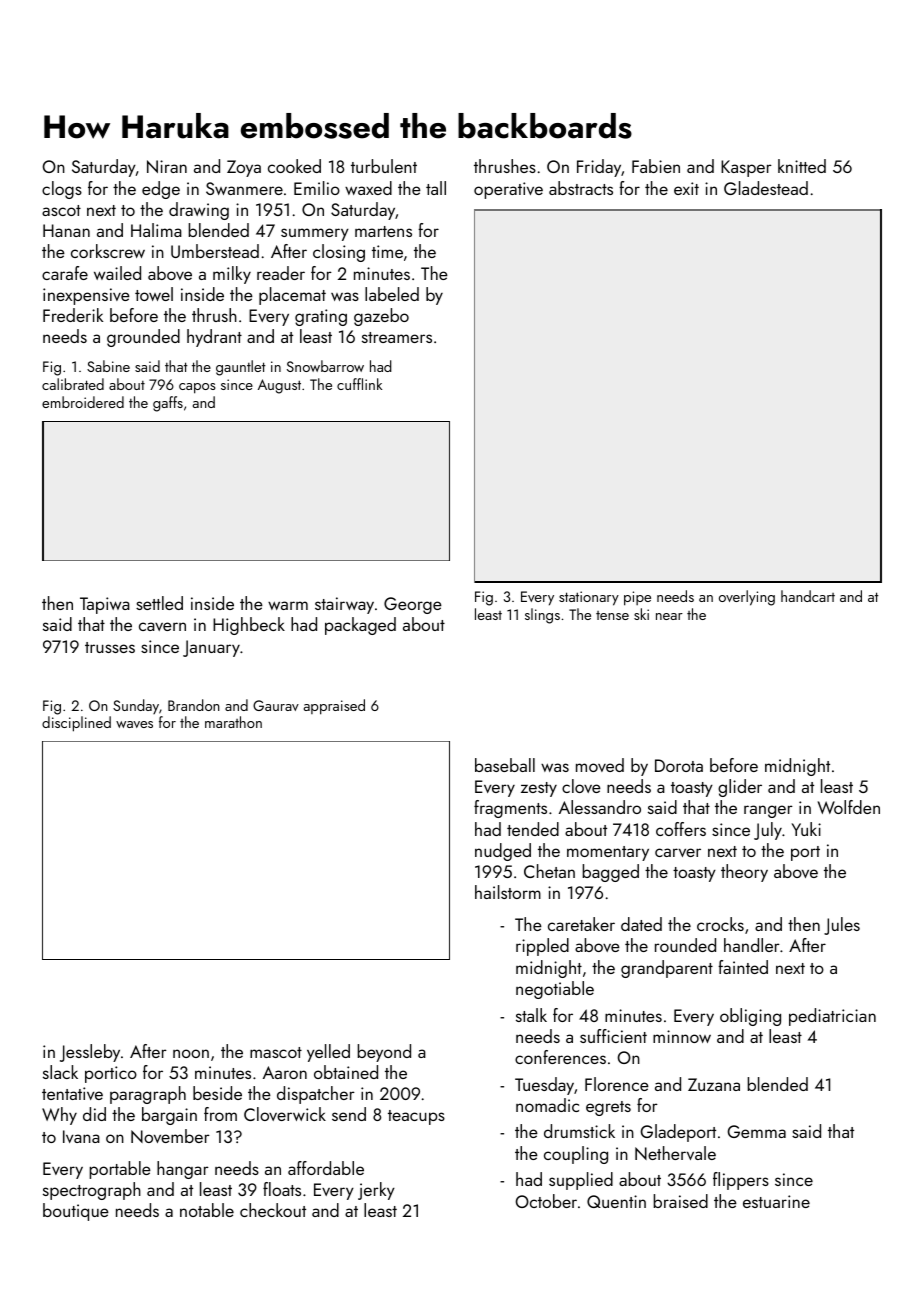  What do you see at coordinates (555, 990) in the document?
I see `negotiable` at bounding box center [555, 990].
